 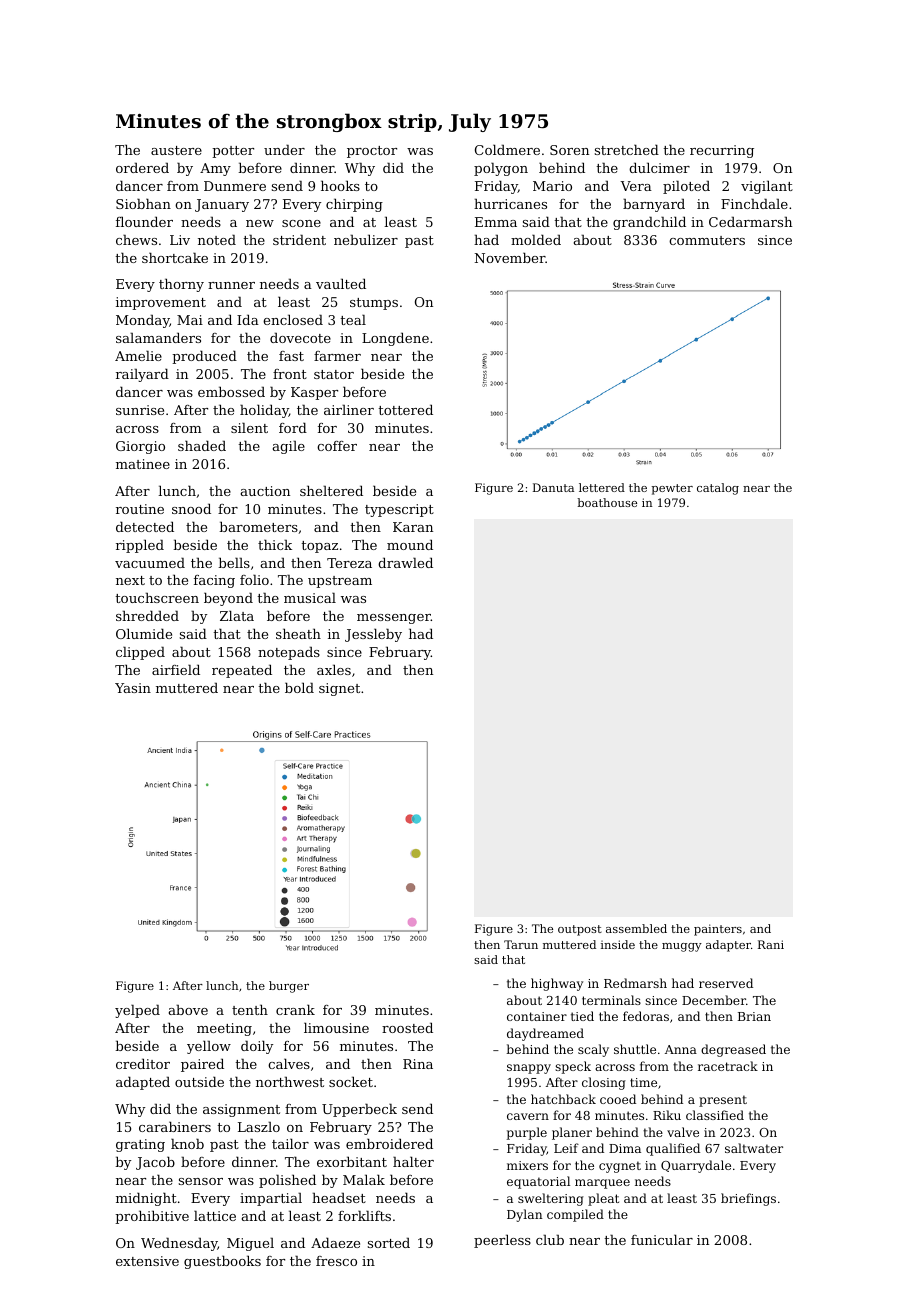 What do you see at coordinates (289, 987) in the image?
I see `burger` at bounding box center [289, 987].
